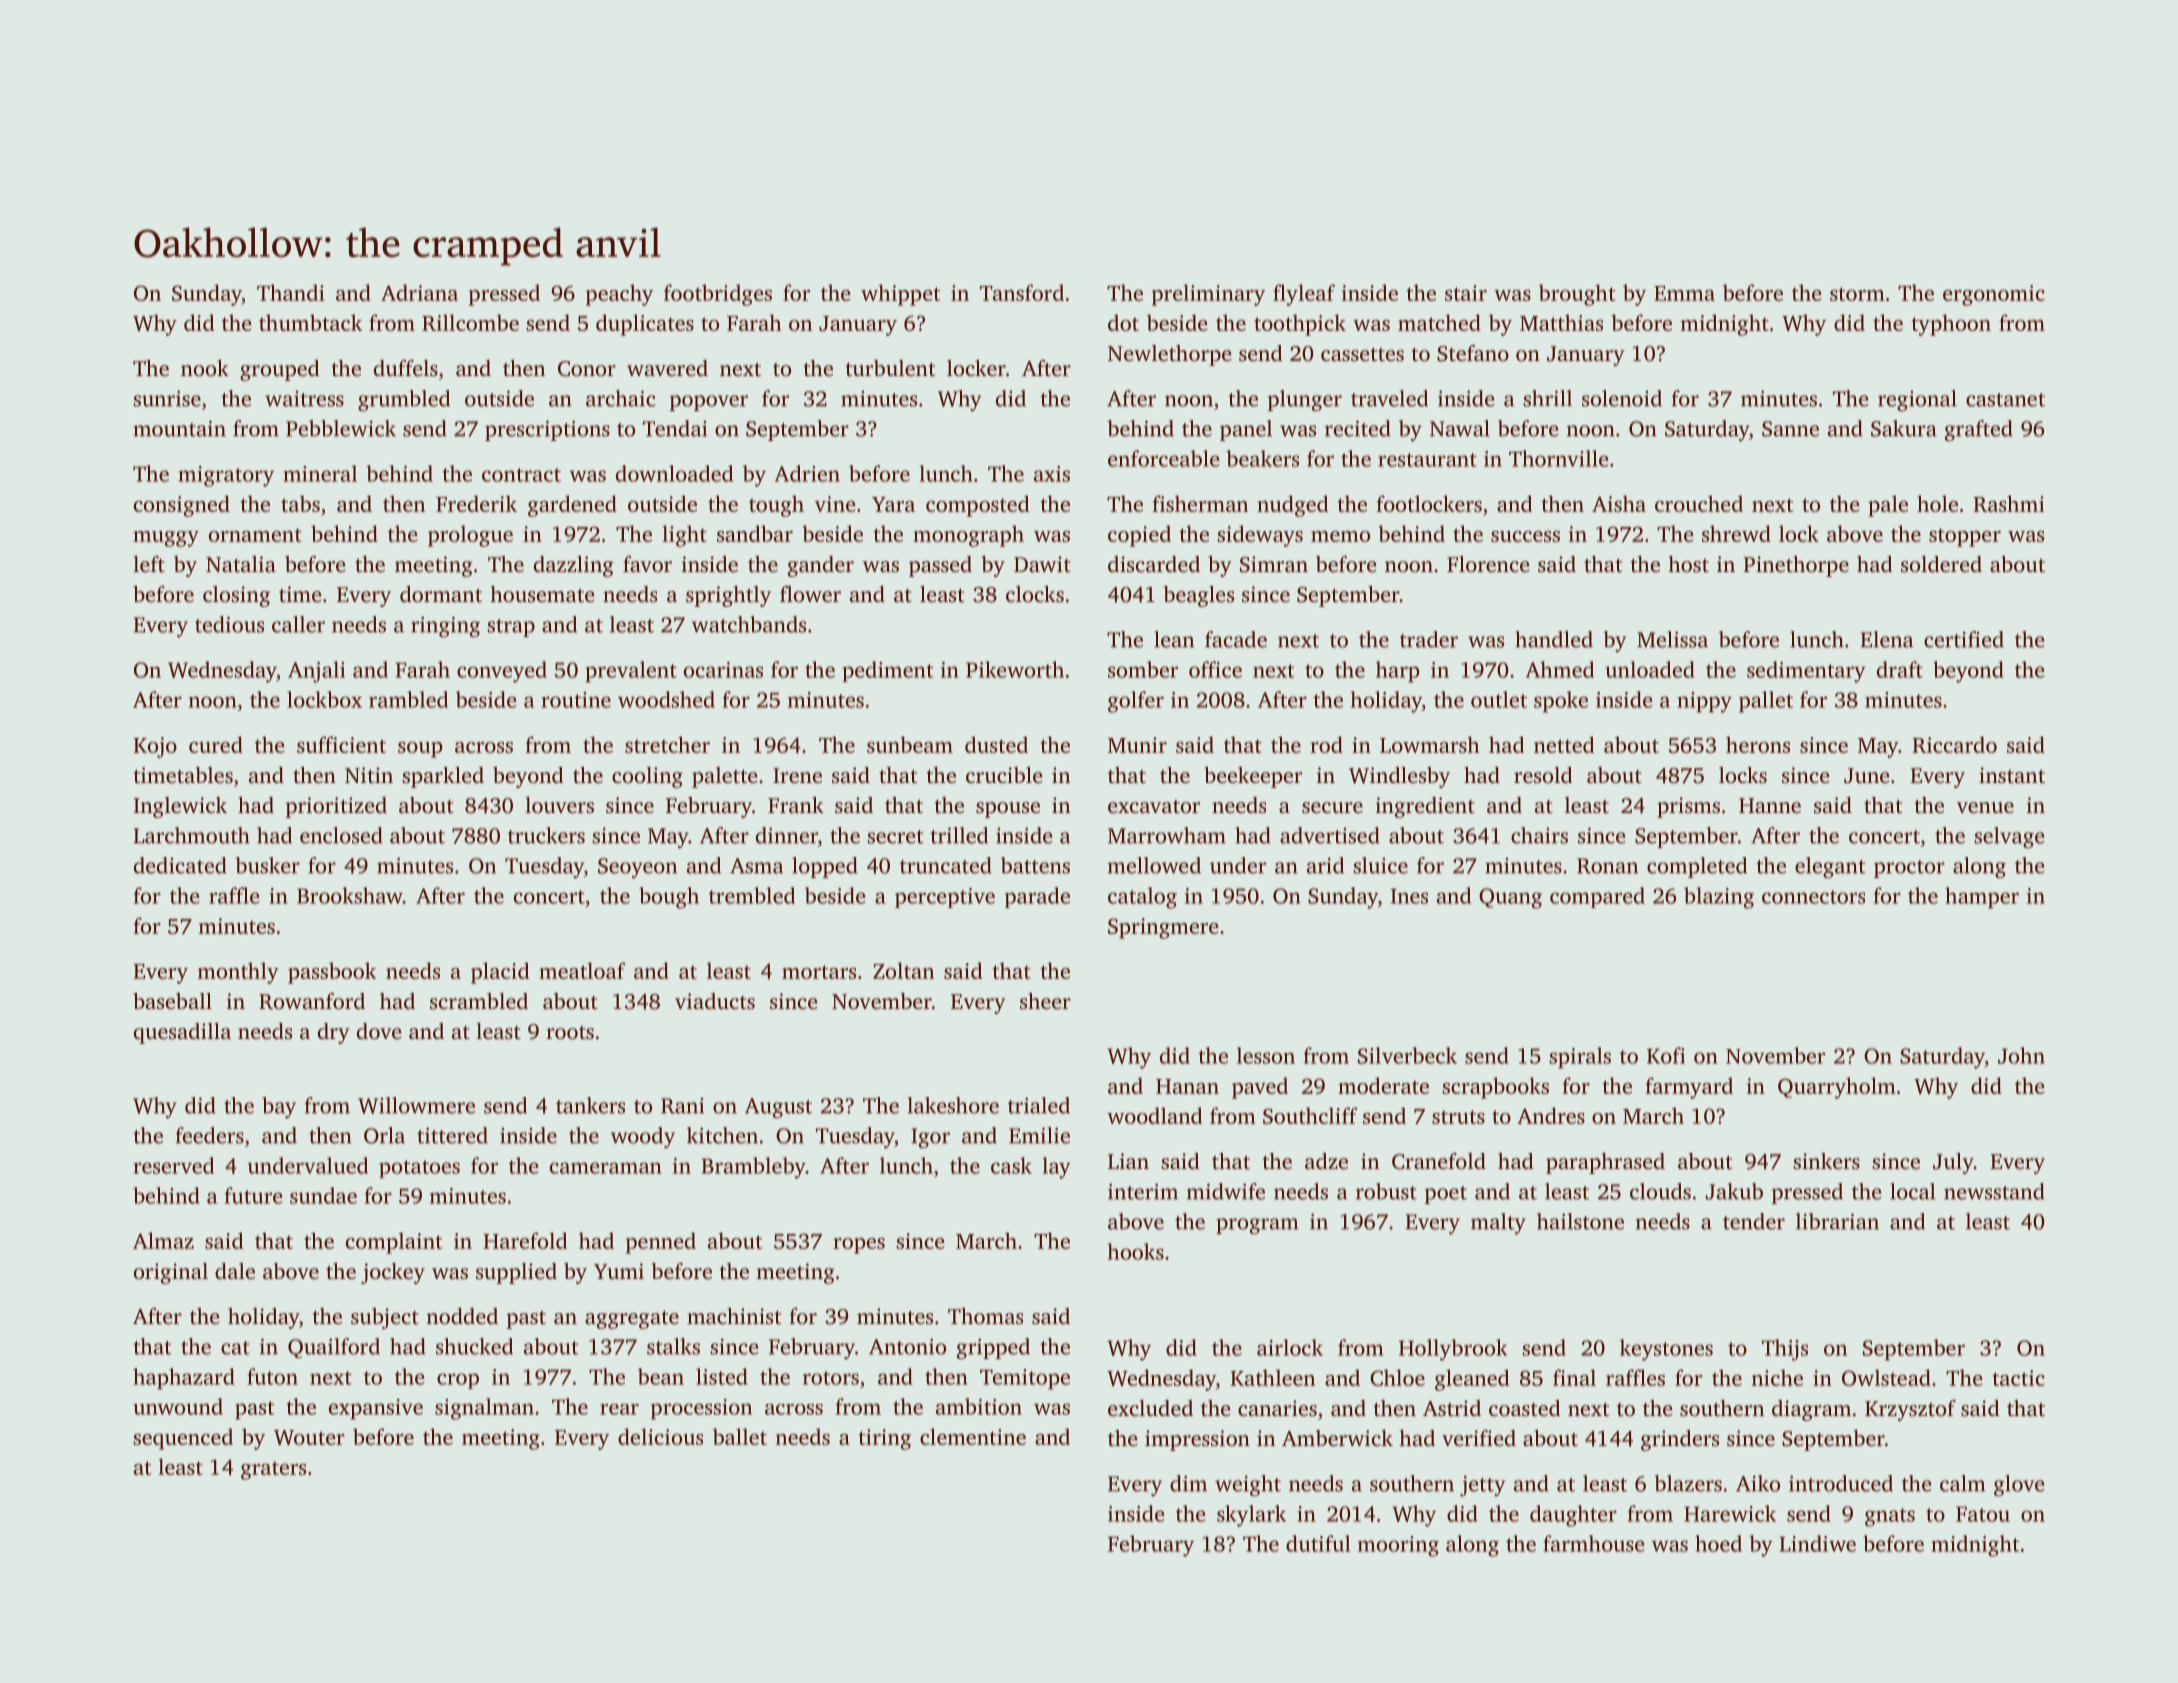 The width and height of the screenshot is (2178, 1683). Describe the element at coordinates (273, 1470) in the screenshot. I see `graters` at that location.
